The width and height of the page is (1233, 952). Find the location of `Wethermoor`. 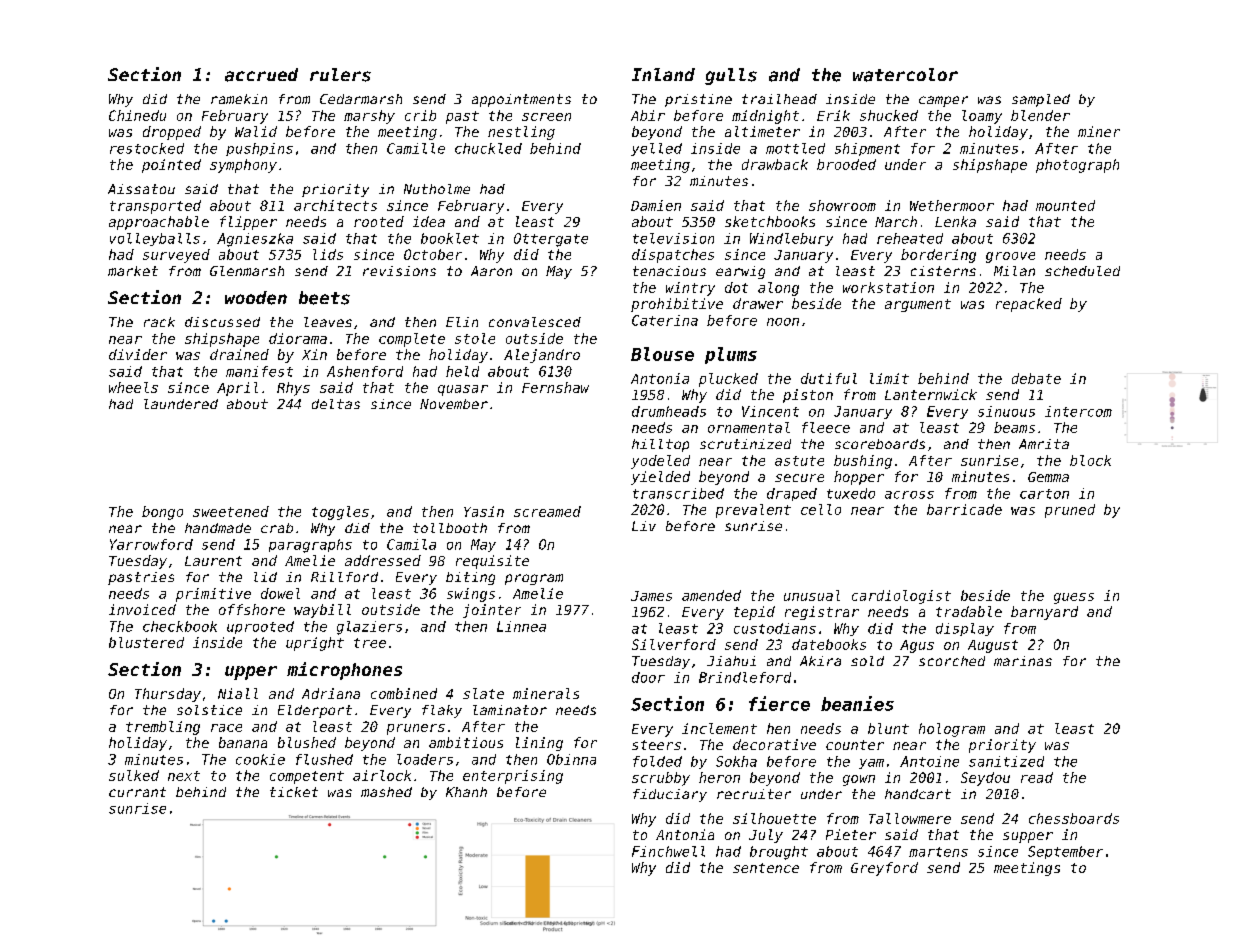

Wethermoor is located at coordinates (952, 205).
